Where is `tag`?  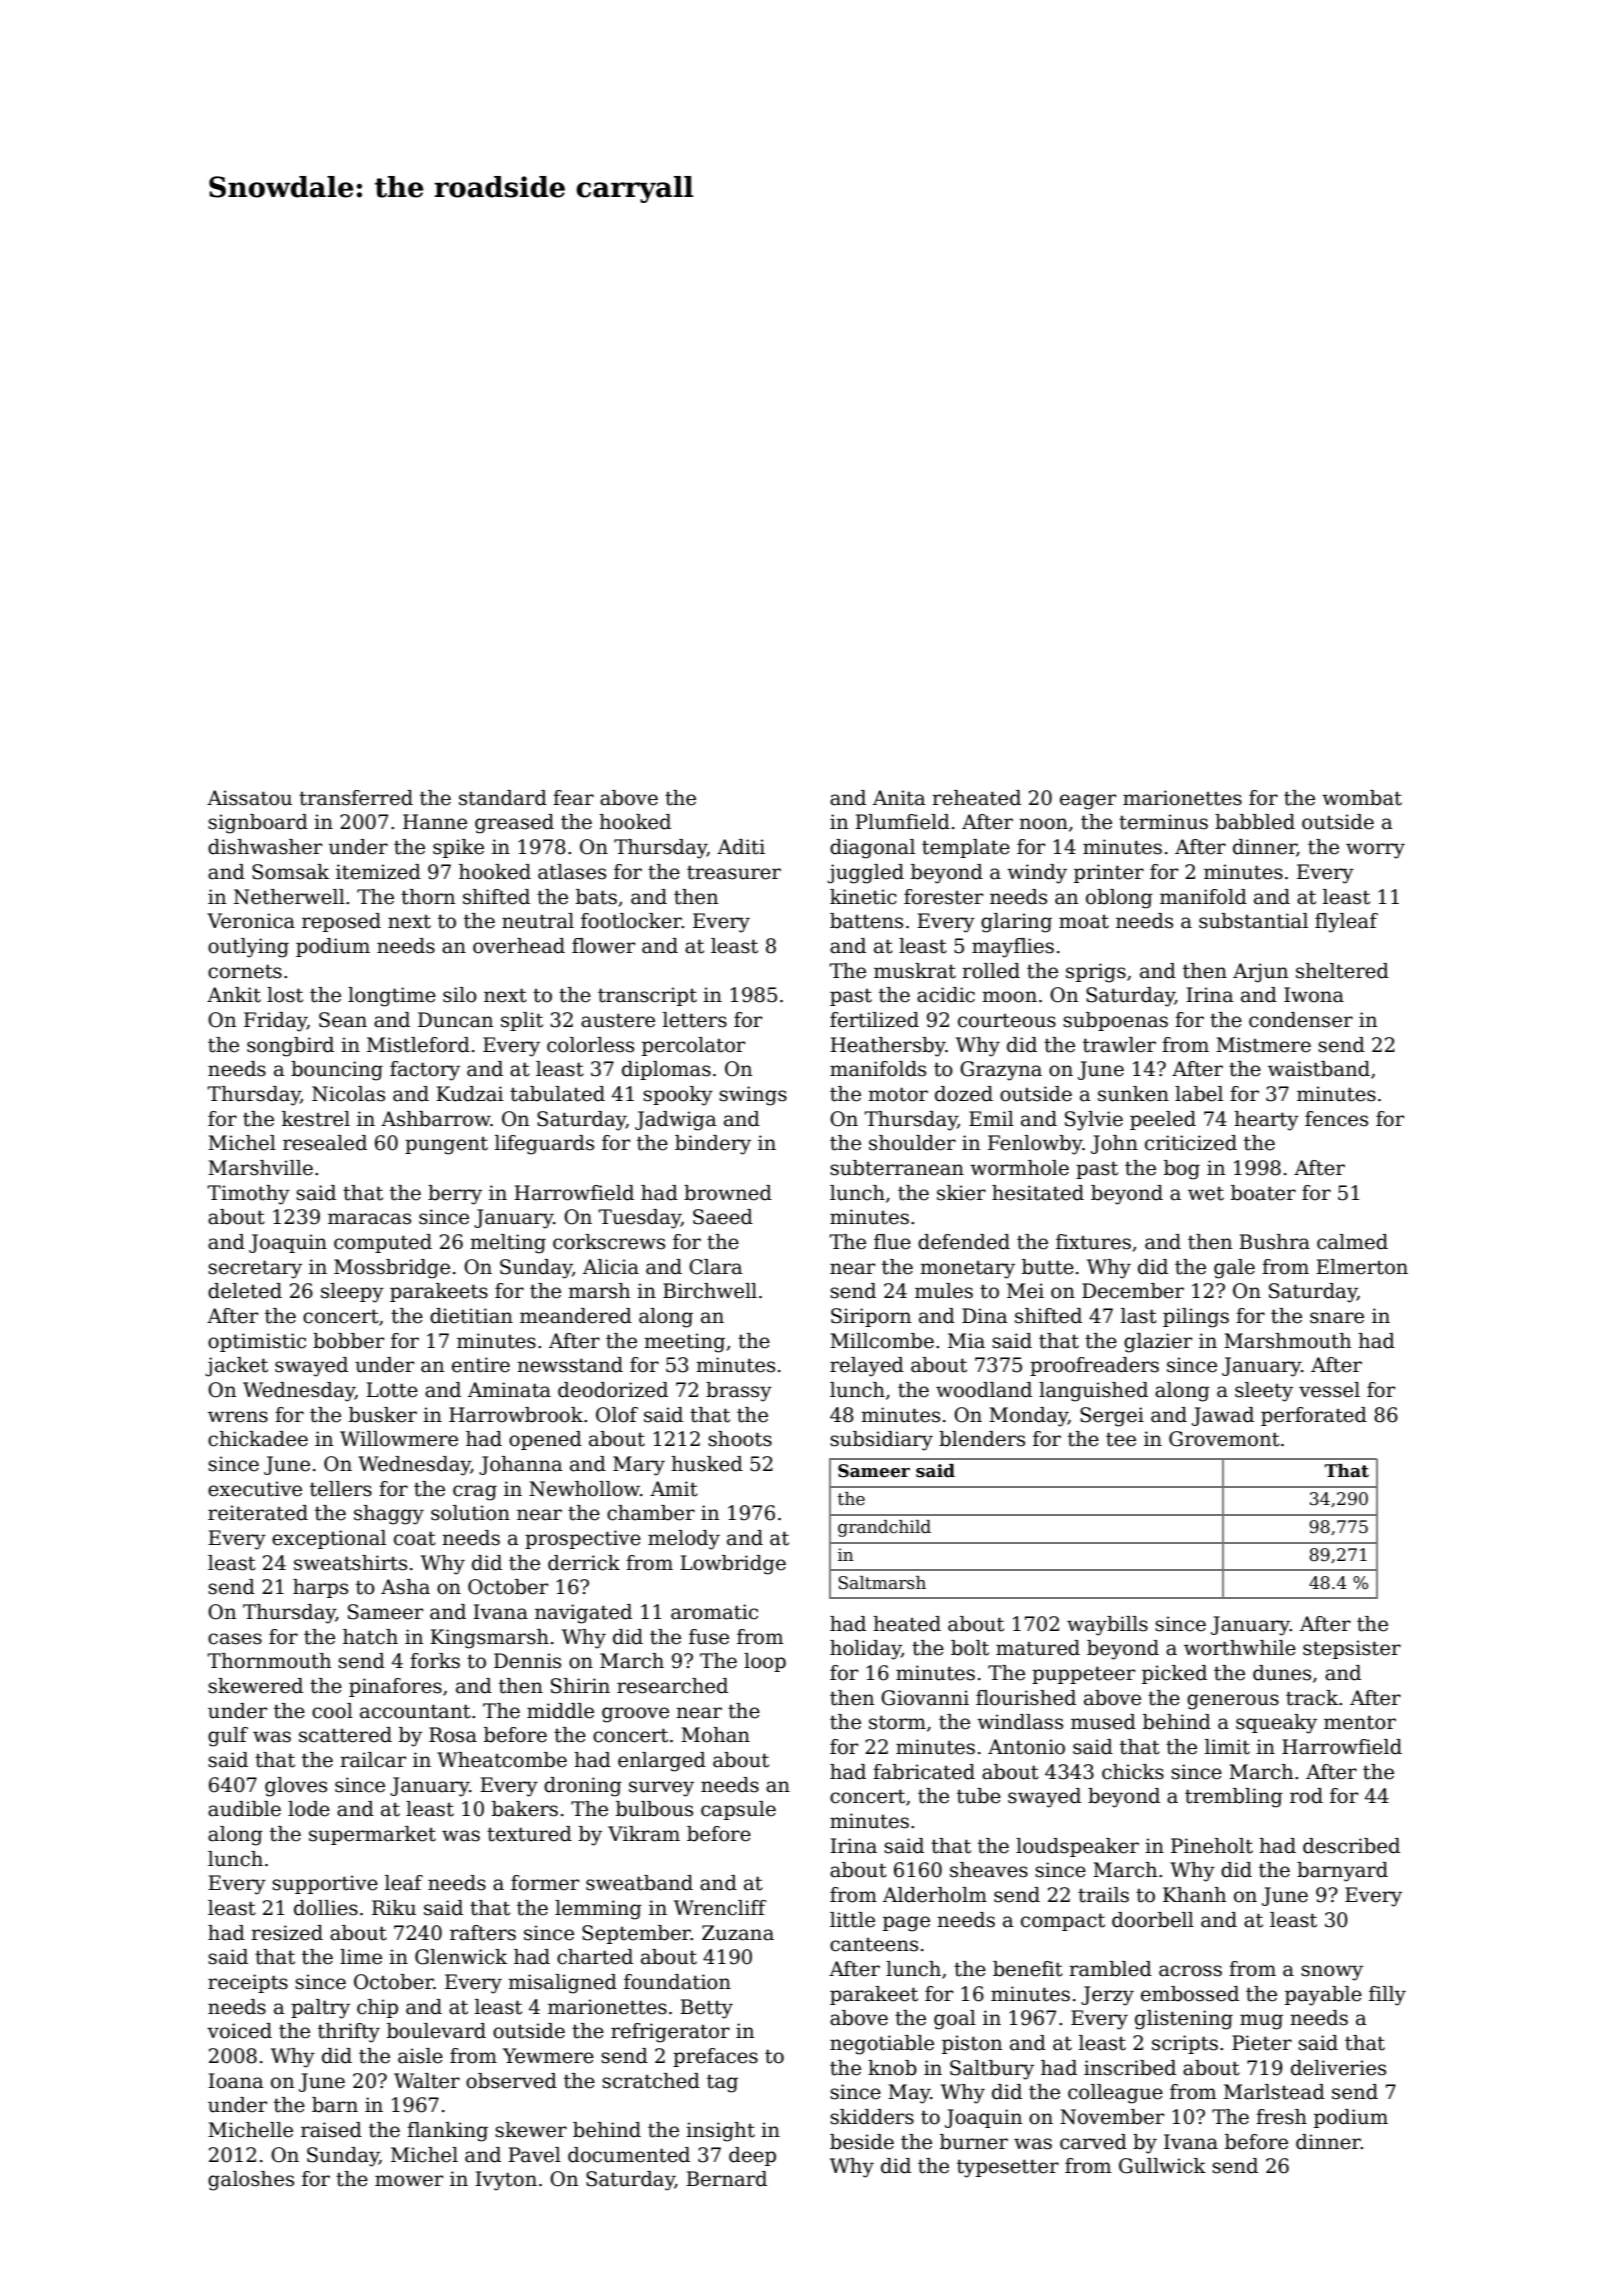 tag is located at coordinates (722, 2083).
